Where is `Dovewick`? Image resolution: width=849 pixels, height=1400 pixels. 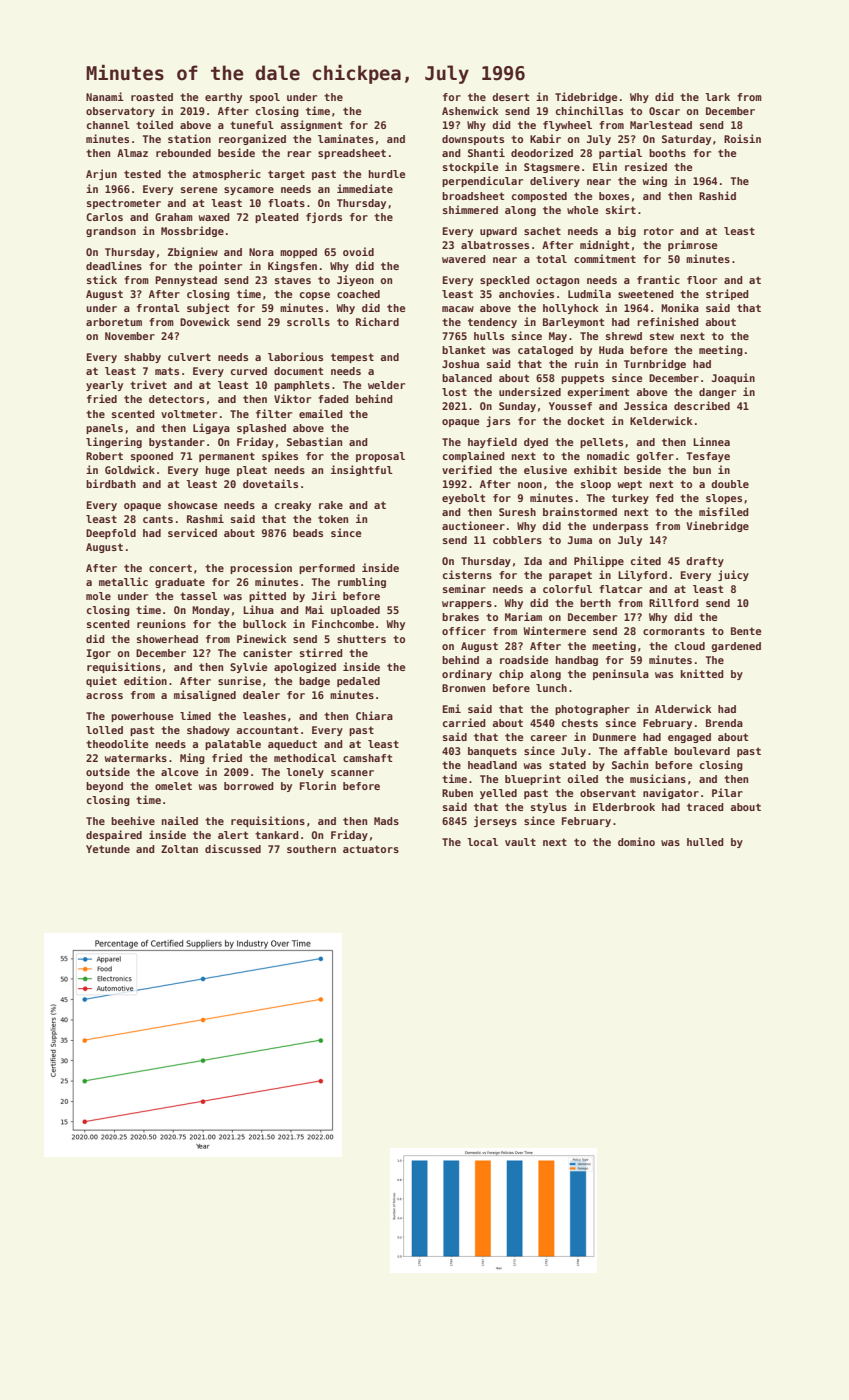
Dovewick is located at coordinates (205, 321).
